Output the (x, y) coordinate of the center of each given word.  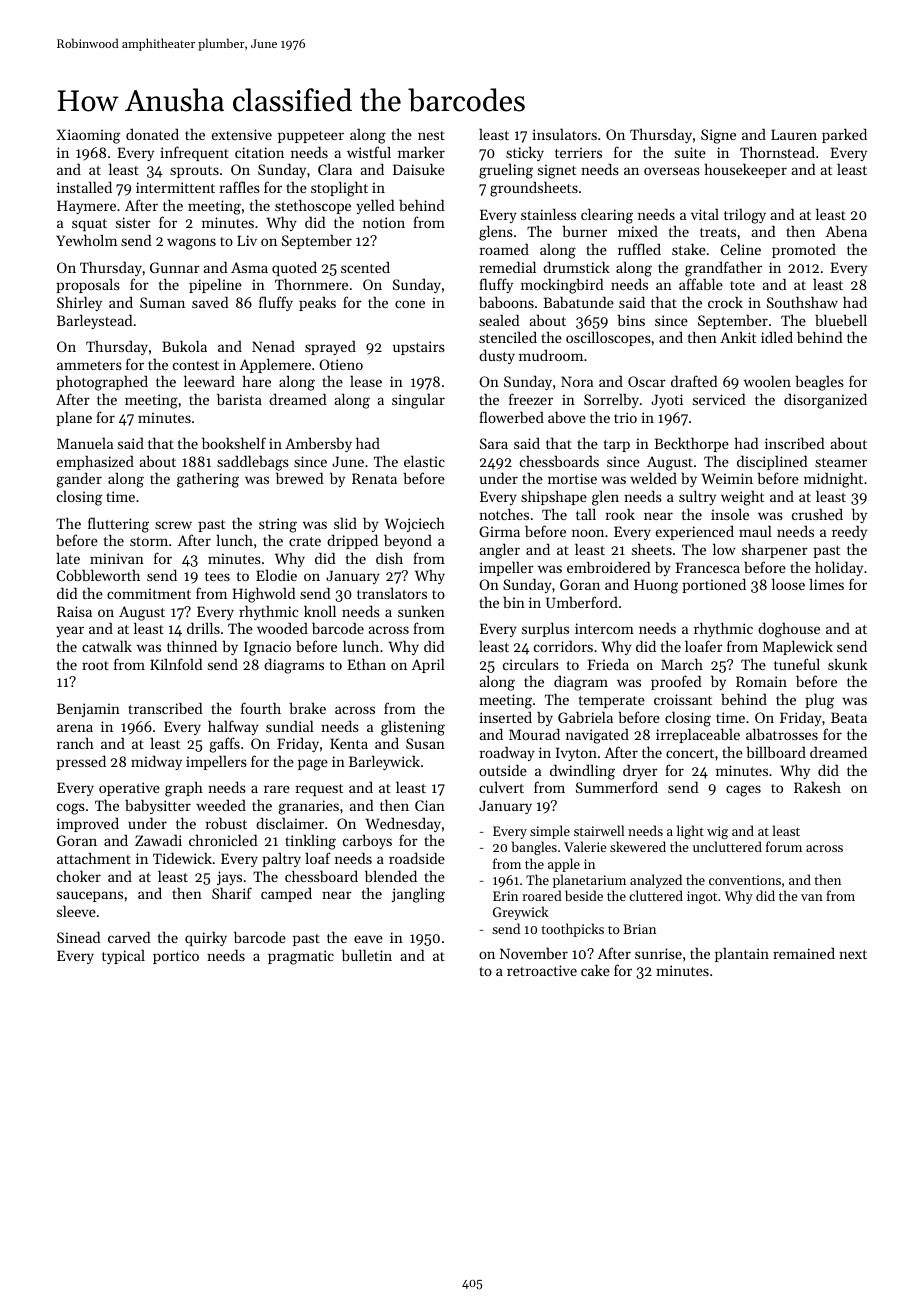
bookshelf (234, 443)
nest (431, 135)
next (853, 954)
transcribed (165, 708)
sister (133, 222)
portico (176, 957)
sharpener (775, 550)
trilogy (745, 216)
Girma (499, 531)
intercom (604, 628)
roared (542, 895)
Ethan (366, 664)
